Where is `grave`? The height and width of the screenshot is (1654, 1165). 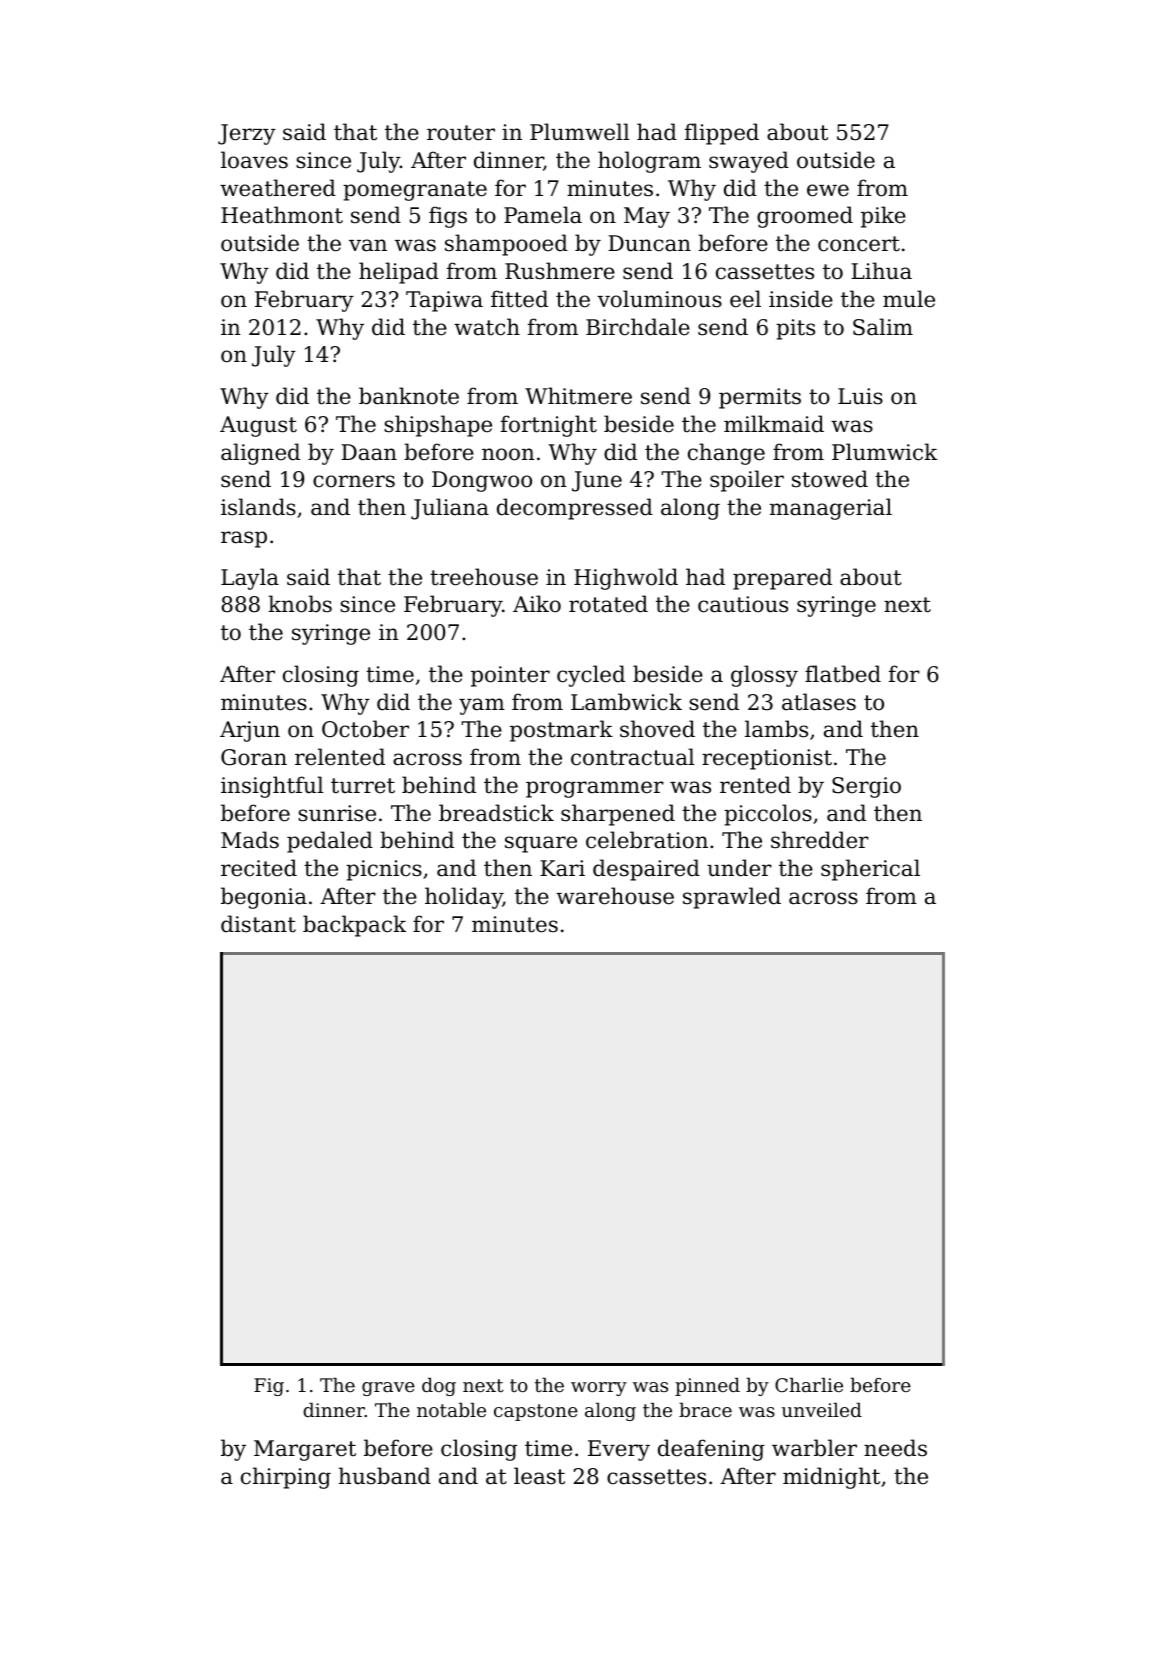
grave is located at coordinates (388, 1389).
